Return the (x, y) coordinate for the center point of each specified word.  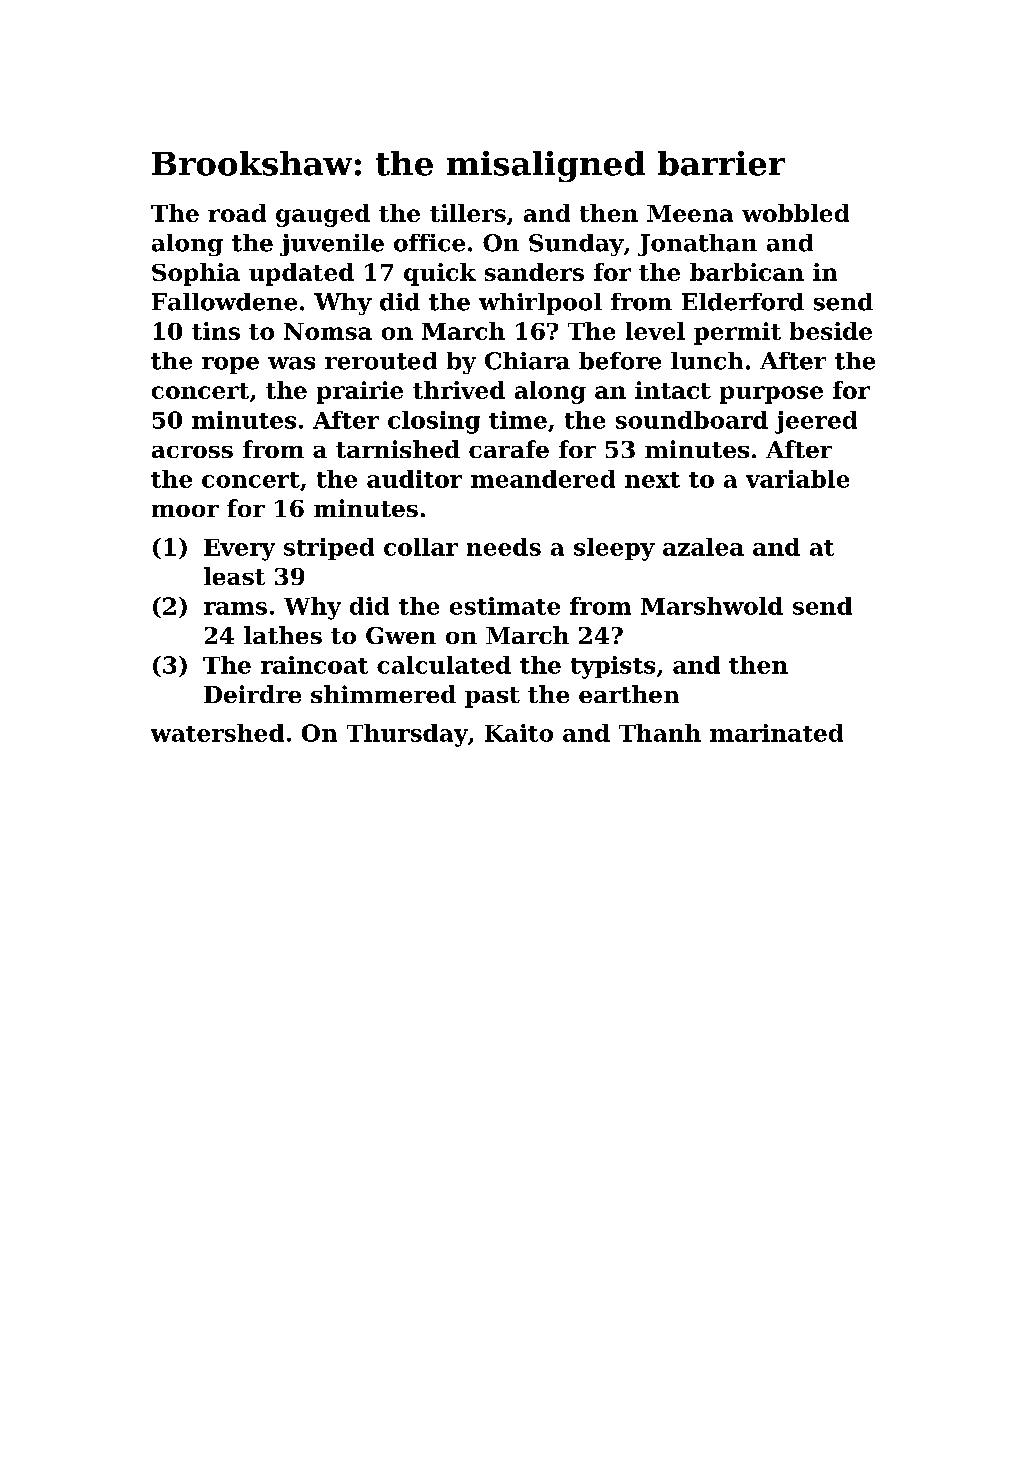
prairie (360, 392)
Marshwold (712, 606)
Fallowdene (224, 302)
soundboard (692, 420)
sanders (534, 272)
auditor (414, 479)
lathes (283, 635)
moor (185, 511)
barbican (747, 272)
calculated (444, 665)
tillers (468, 213)
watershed (217, 733)
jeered (816, 422)
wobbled (795, 213)
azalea (703, 547)
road (237, 213)
